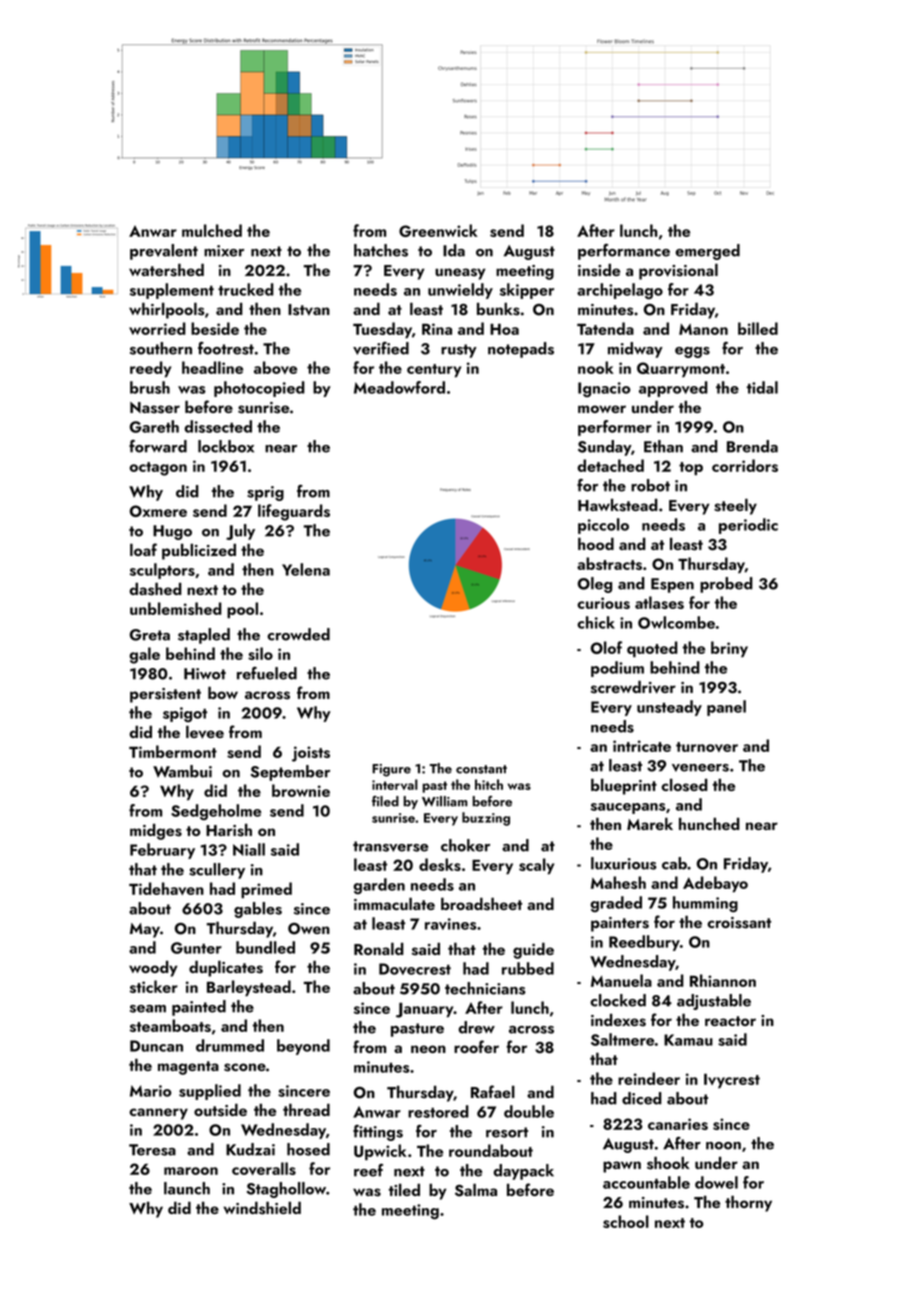 The image size is (908, 1316). I want to click on Oleg, so click(595, 585).
